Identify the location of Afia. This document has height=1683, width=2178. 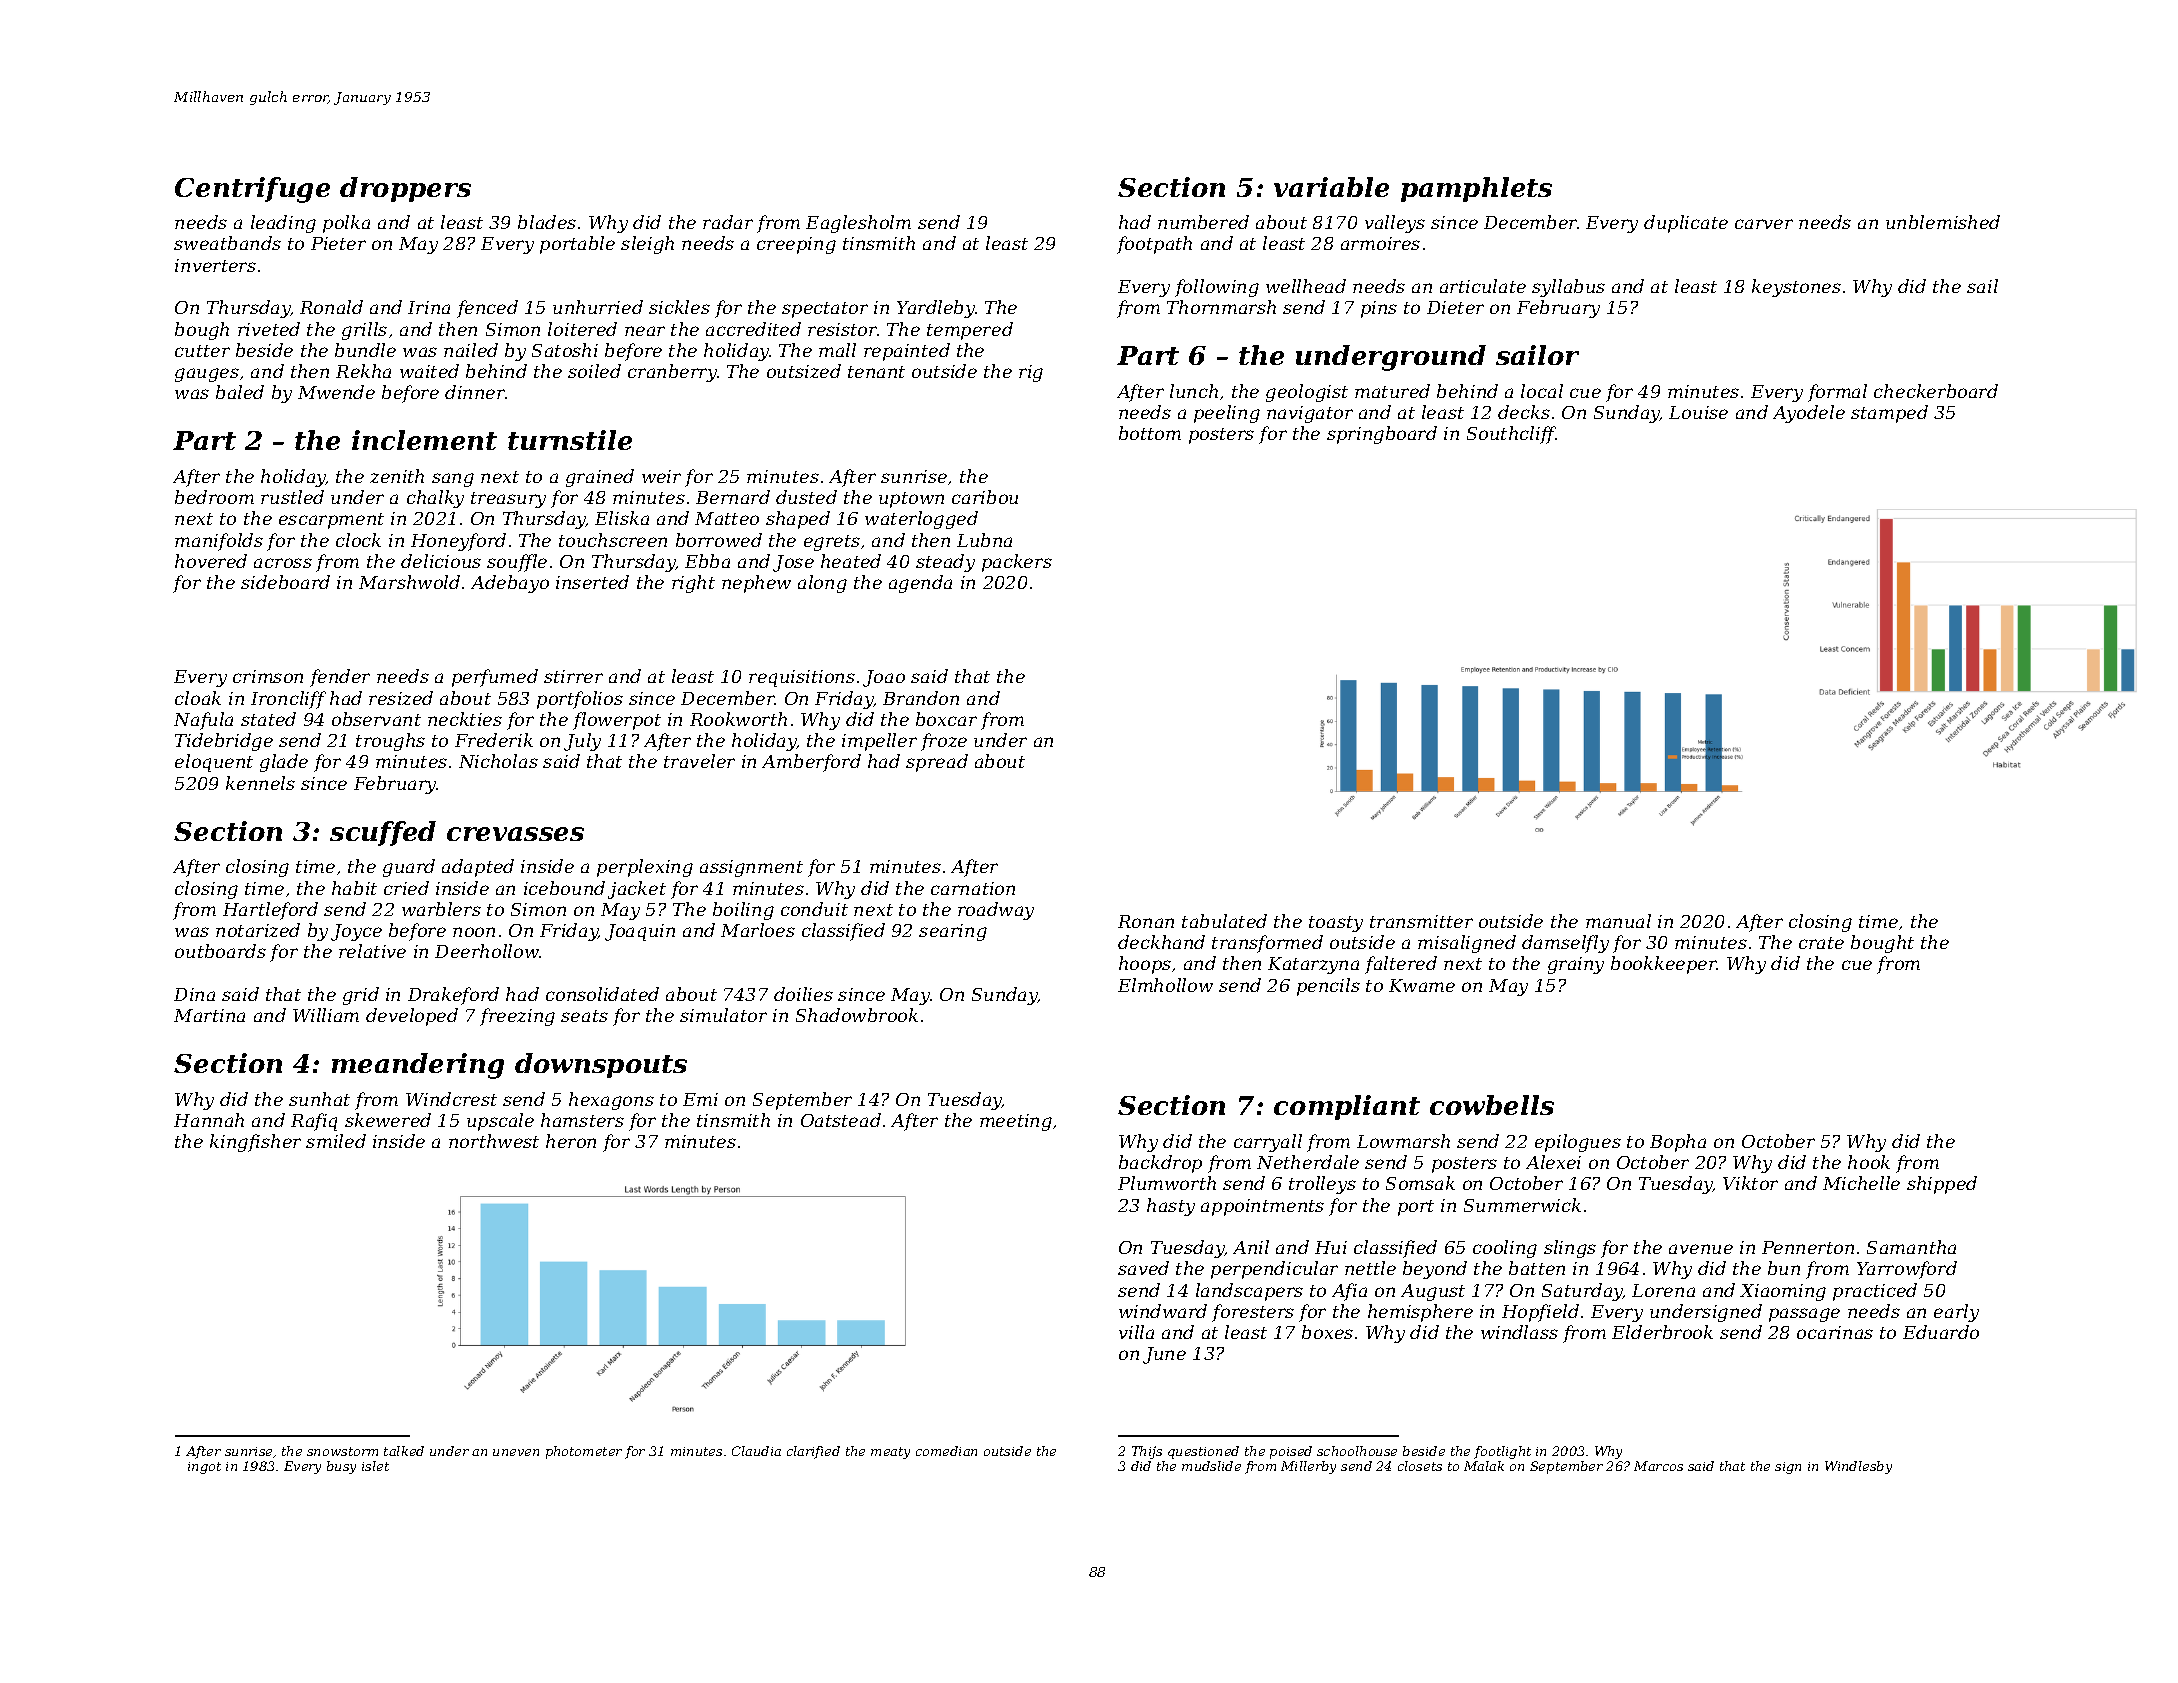
(1349, 1292).
